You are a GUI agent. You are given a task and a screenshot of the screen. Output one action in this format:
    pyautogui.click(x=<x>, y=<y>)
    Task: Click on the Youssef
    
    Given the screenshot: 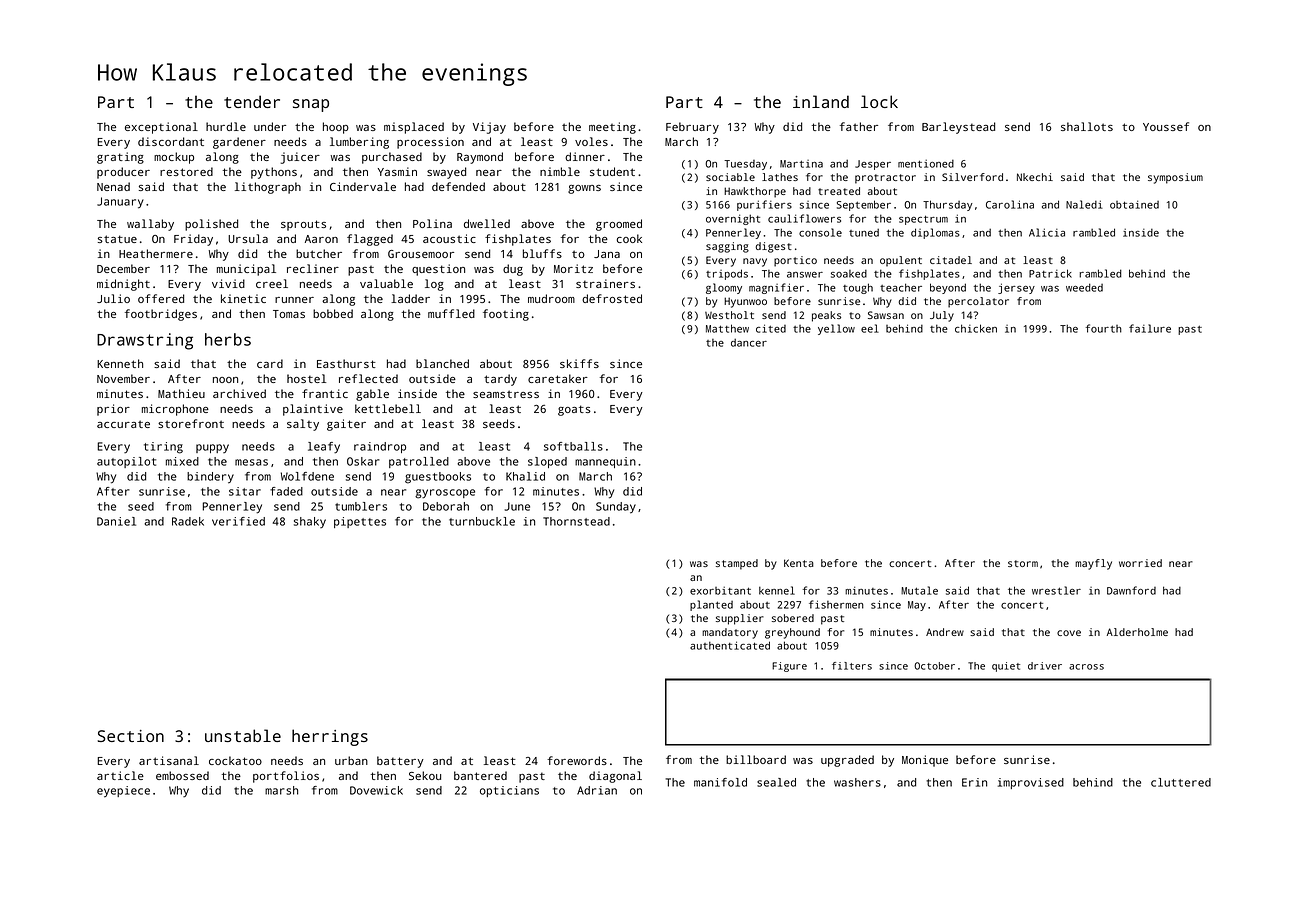 What is the action you would take?
    pyautogui.click(x=1166, y=126)
